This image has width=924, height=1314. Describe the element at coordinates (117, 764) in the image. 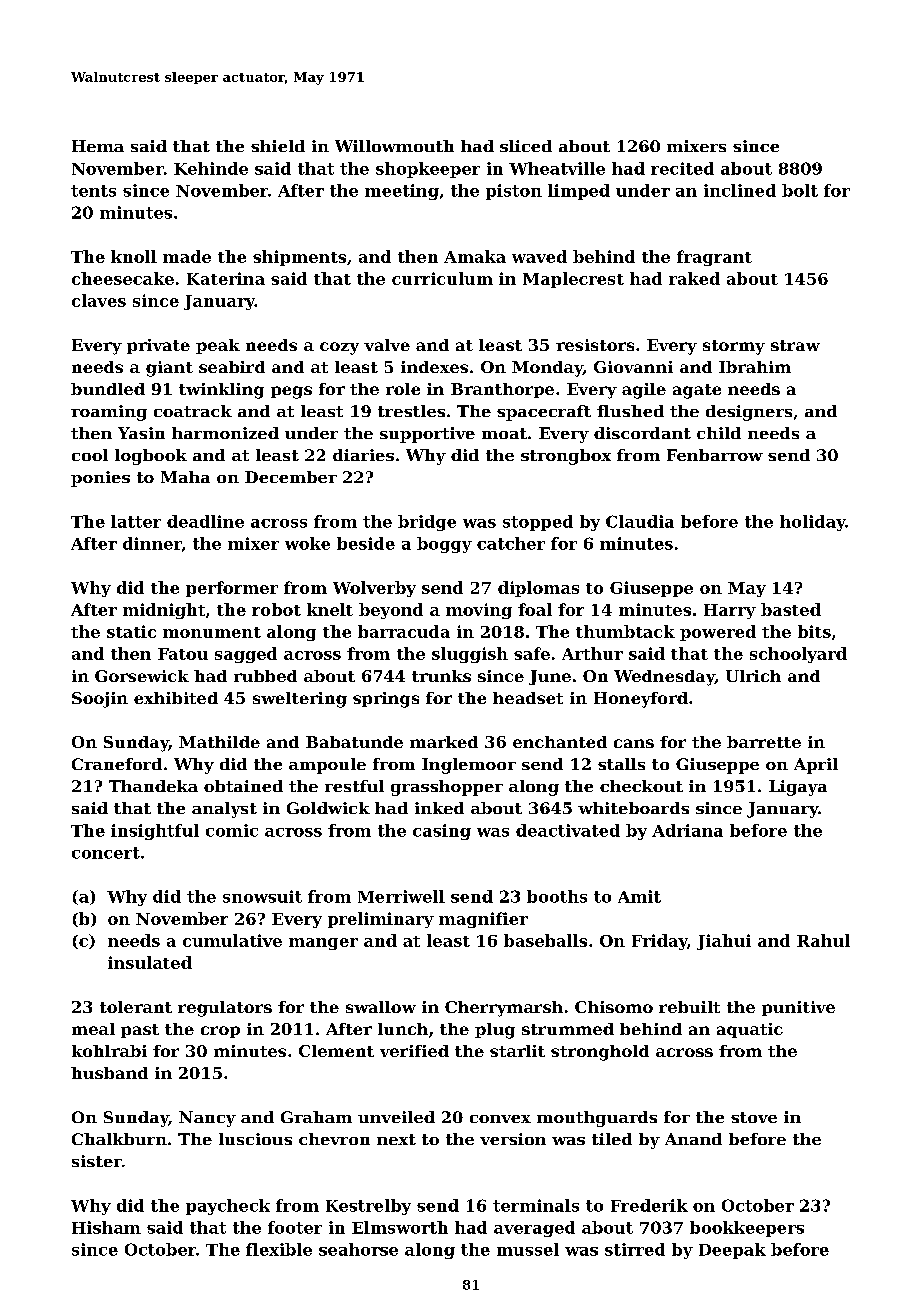

I see `Craneford` at that location.
